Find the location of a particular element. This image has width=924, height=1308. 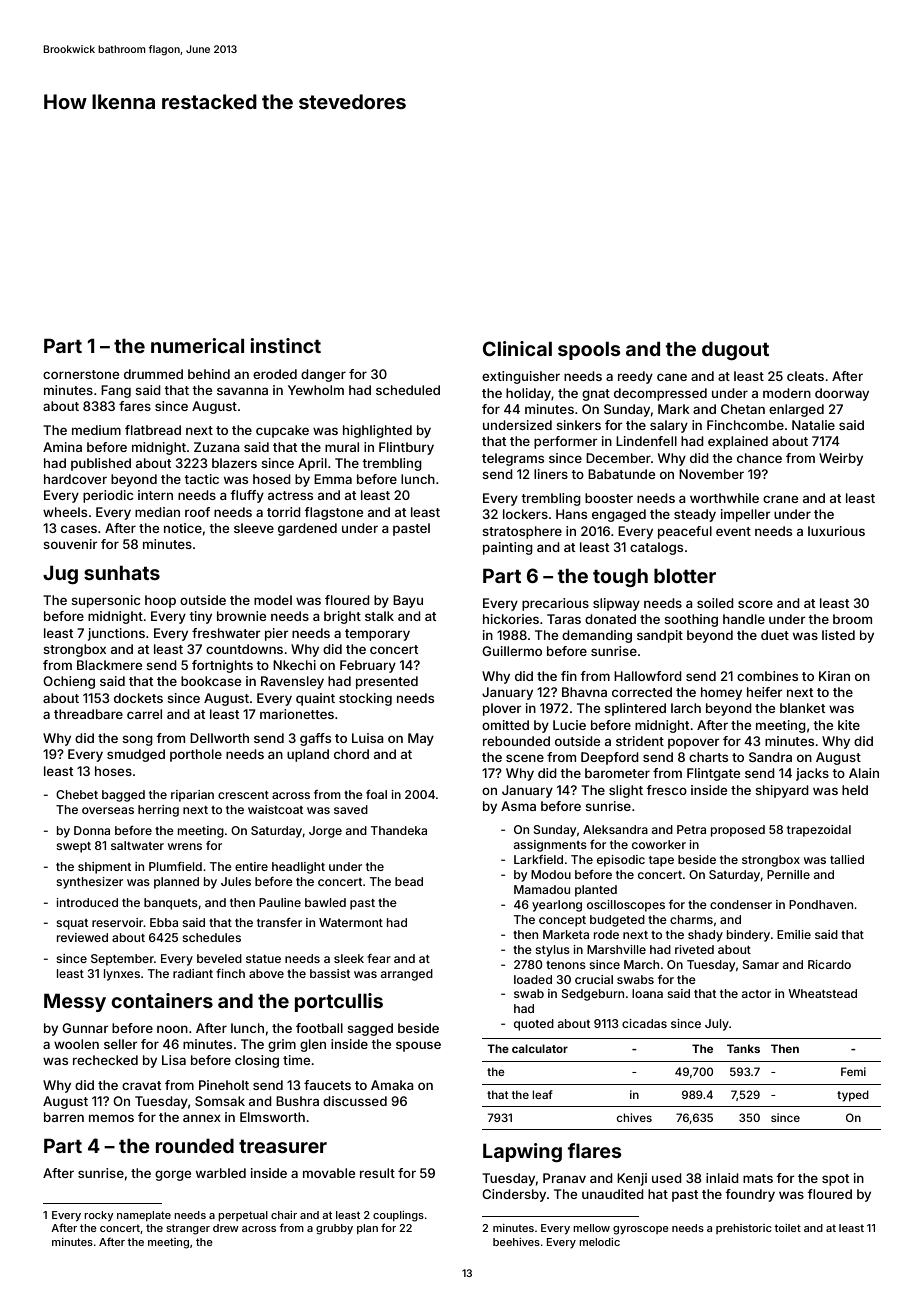

cravat is located at coordinates (141, 1085).
